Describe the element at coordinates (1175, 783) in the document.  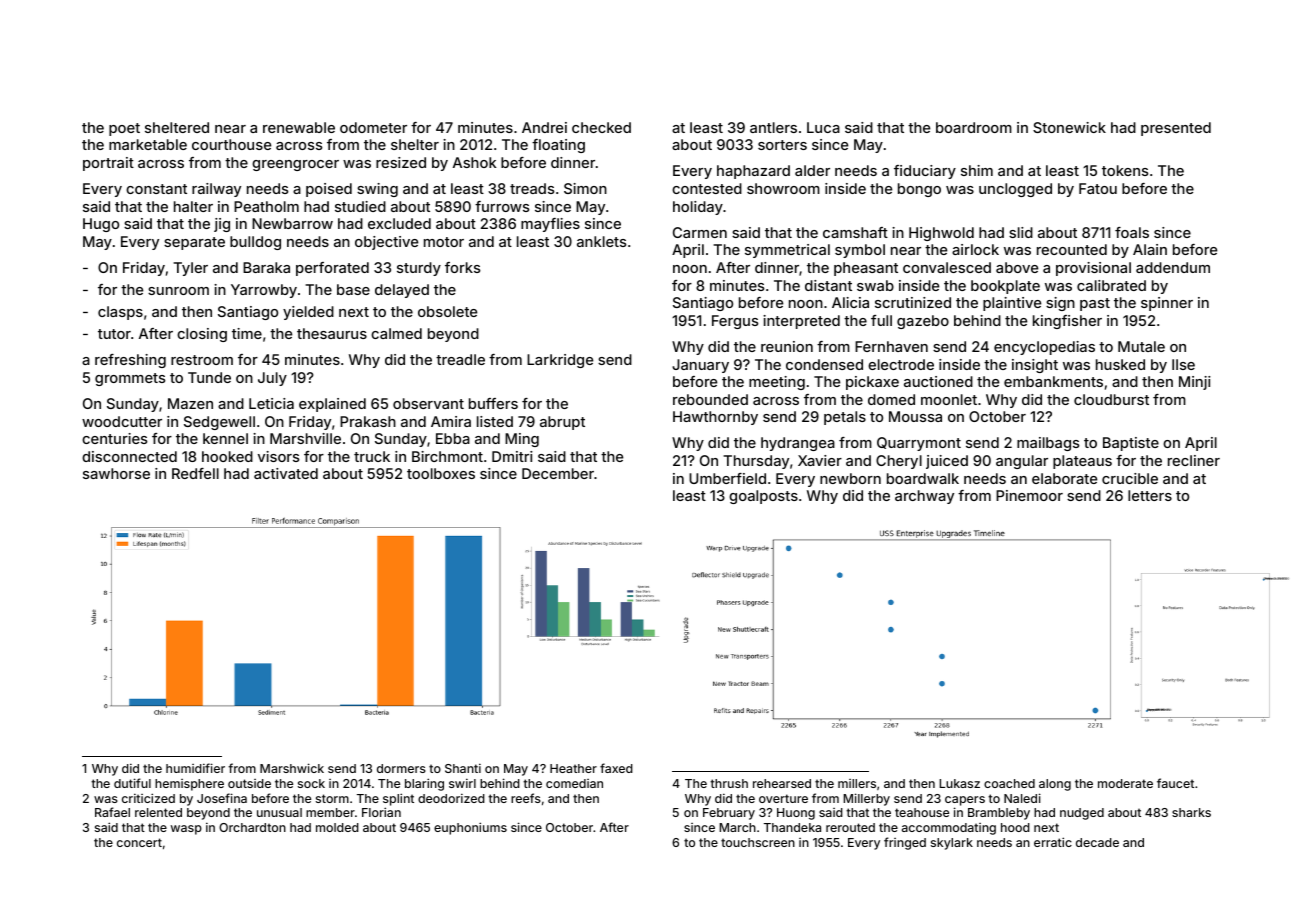
I see `faucet` at that location.
